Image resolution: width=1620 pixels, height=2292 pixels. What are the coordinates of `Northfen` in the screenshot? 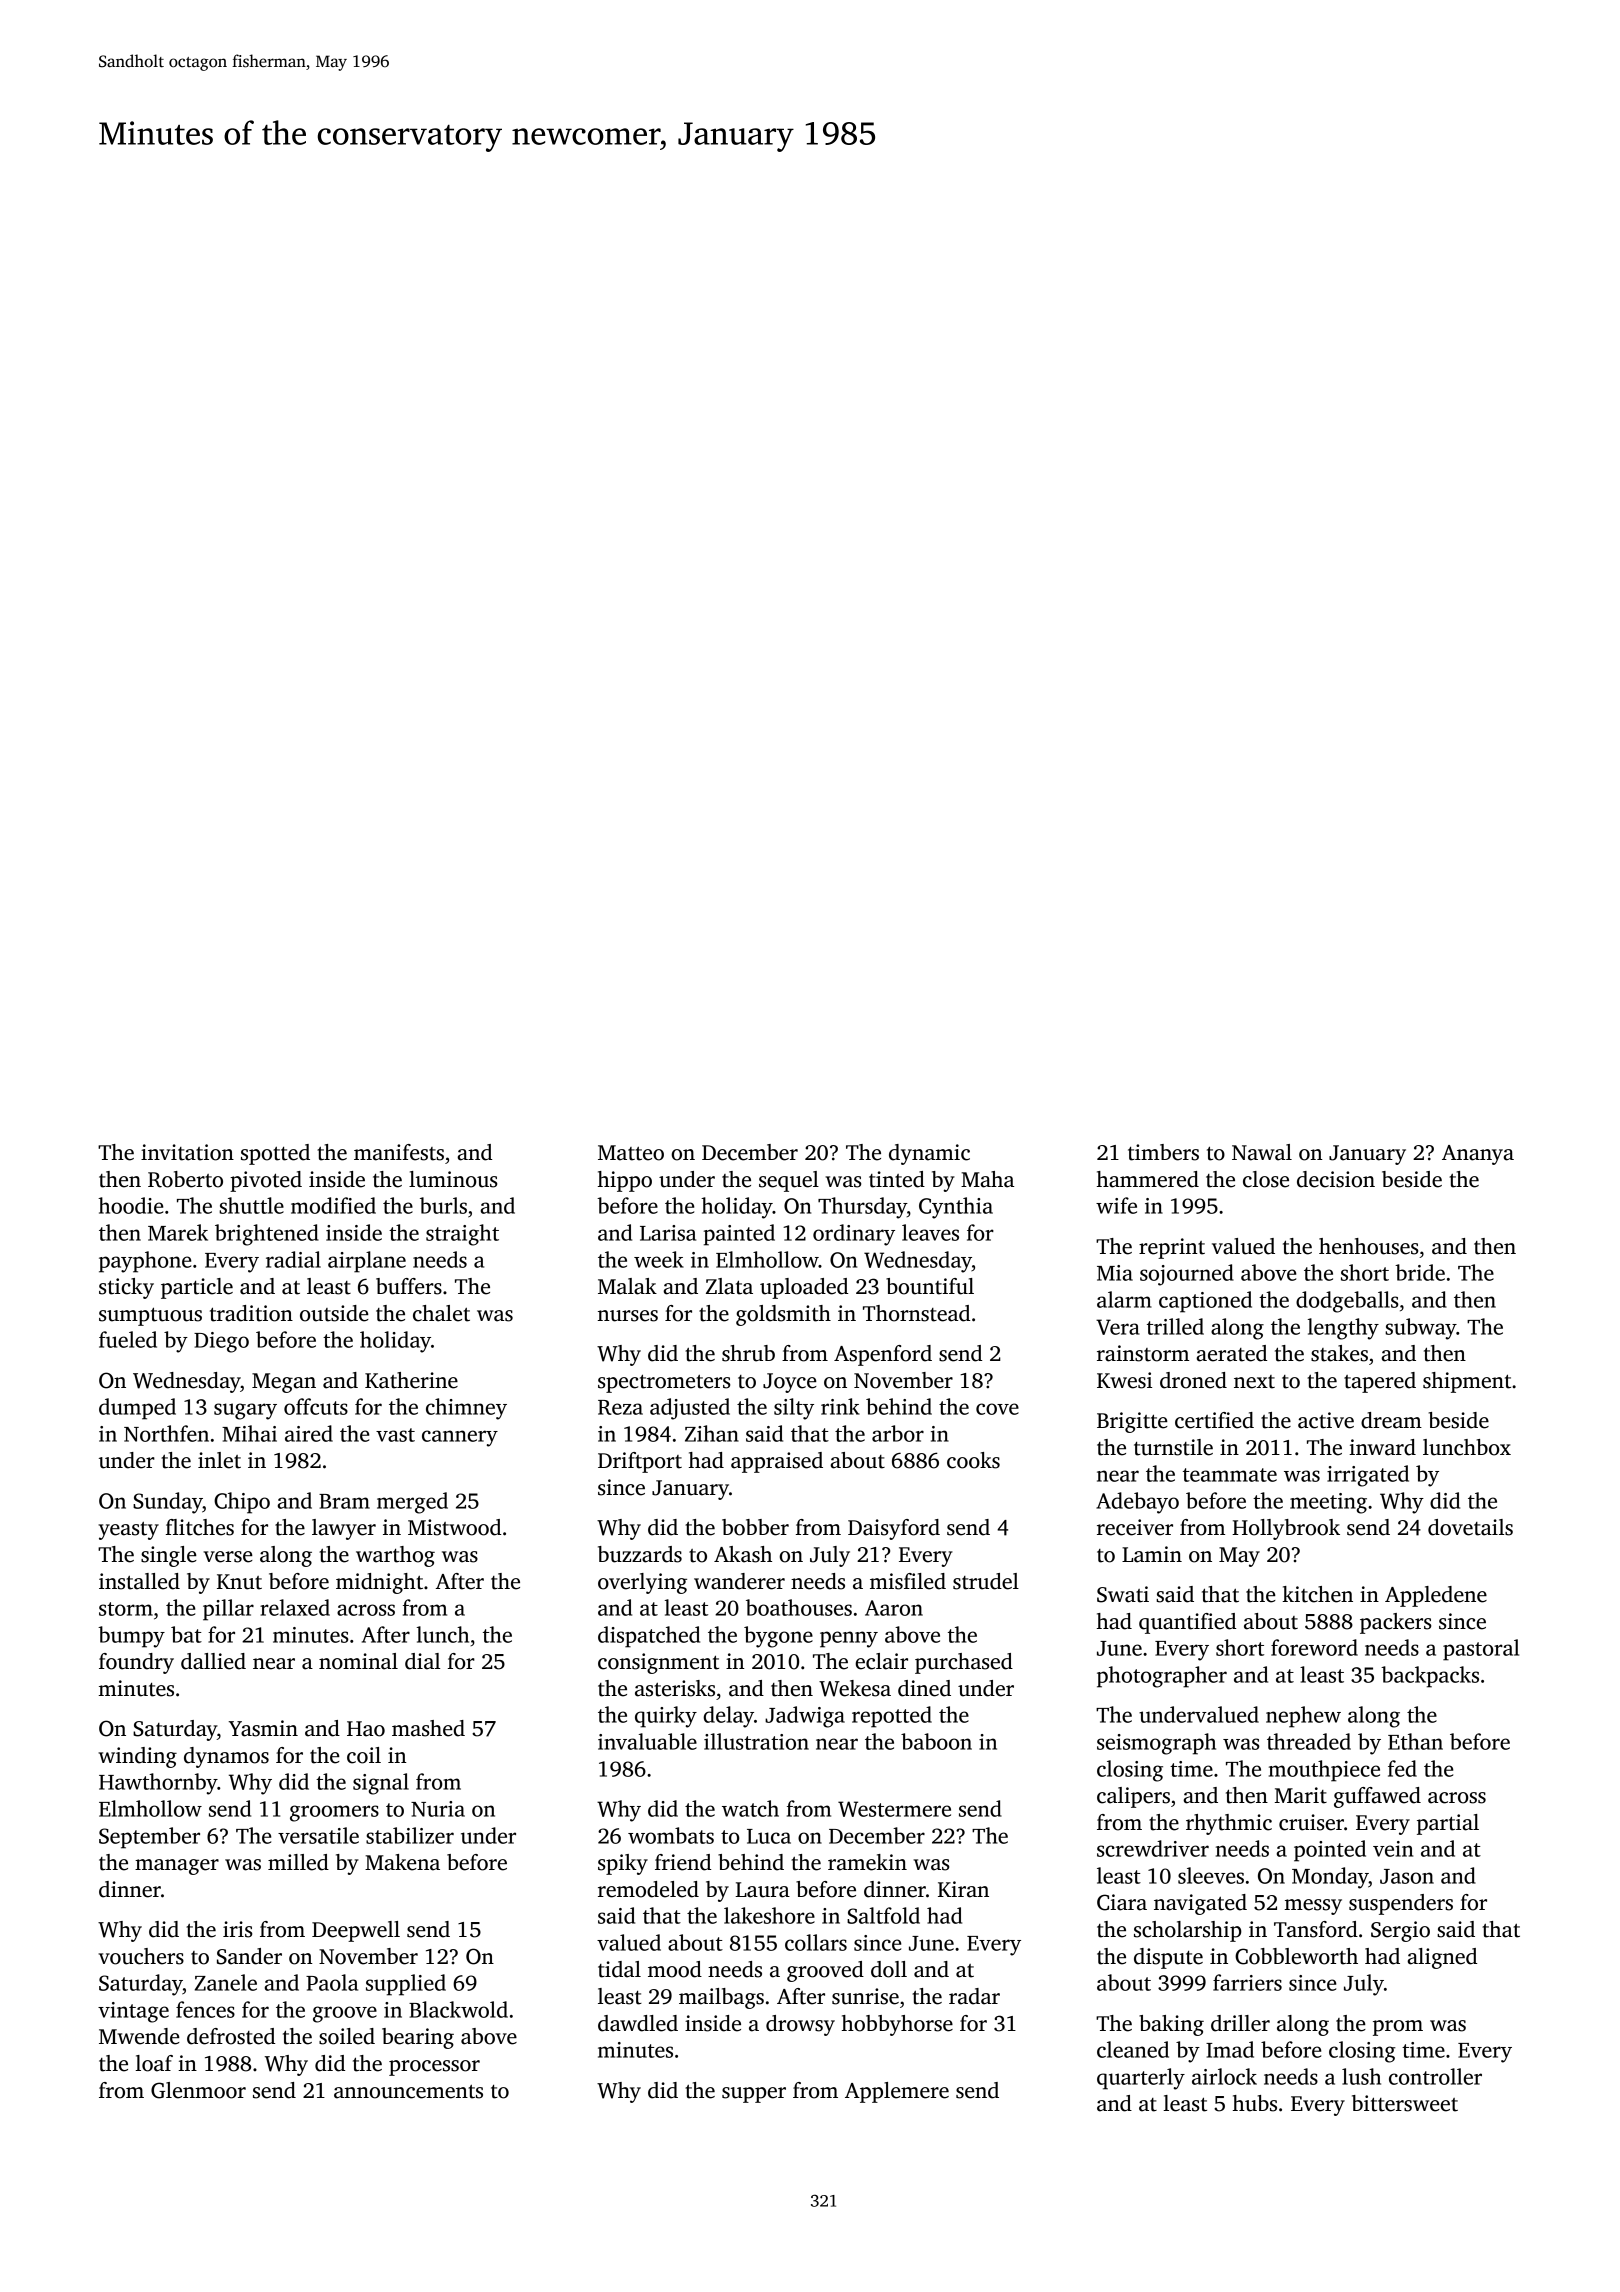 It's located at (166, 1433).
